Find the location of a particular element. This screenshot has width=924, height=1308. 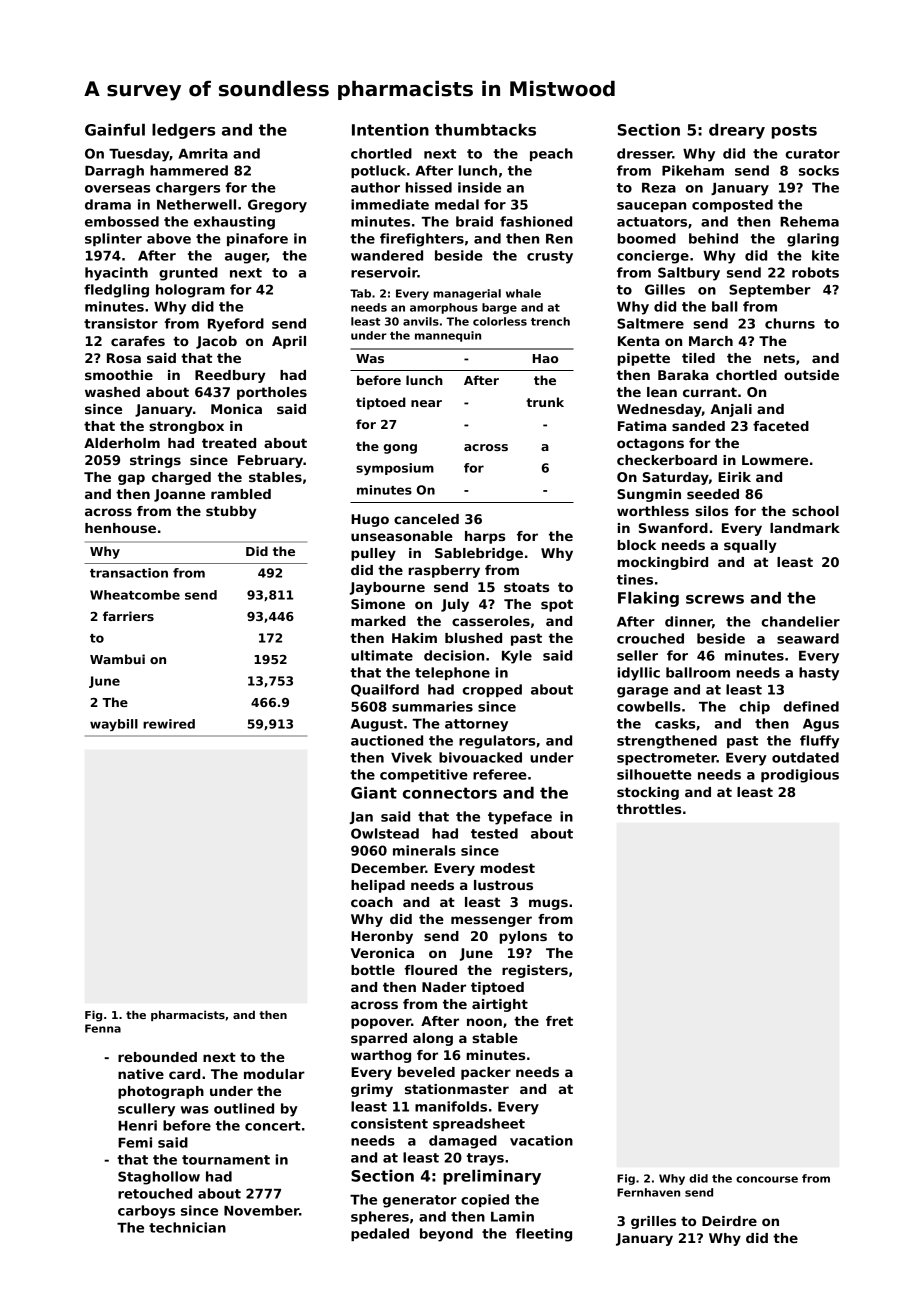

throttles is located at coordinates (649, 809).
